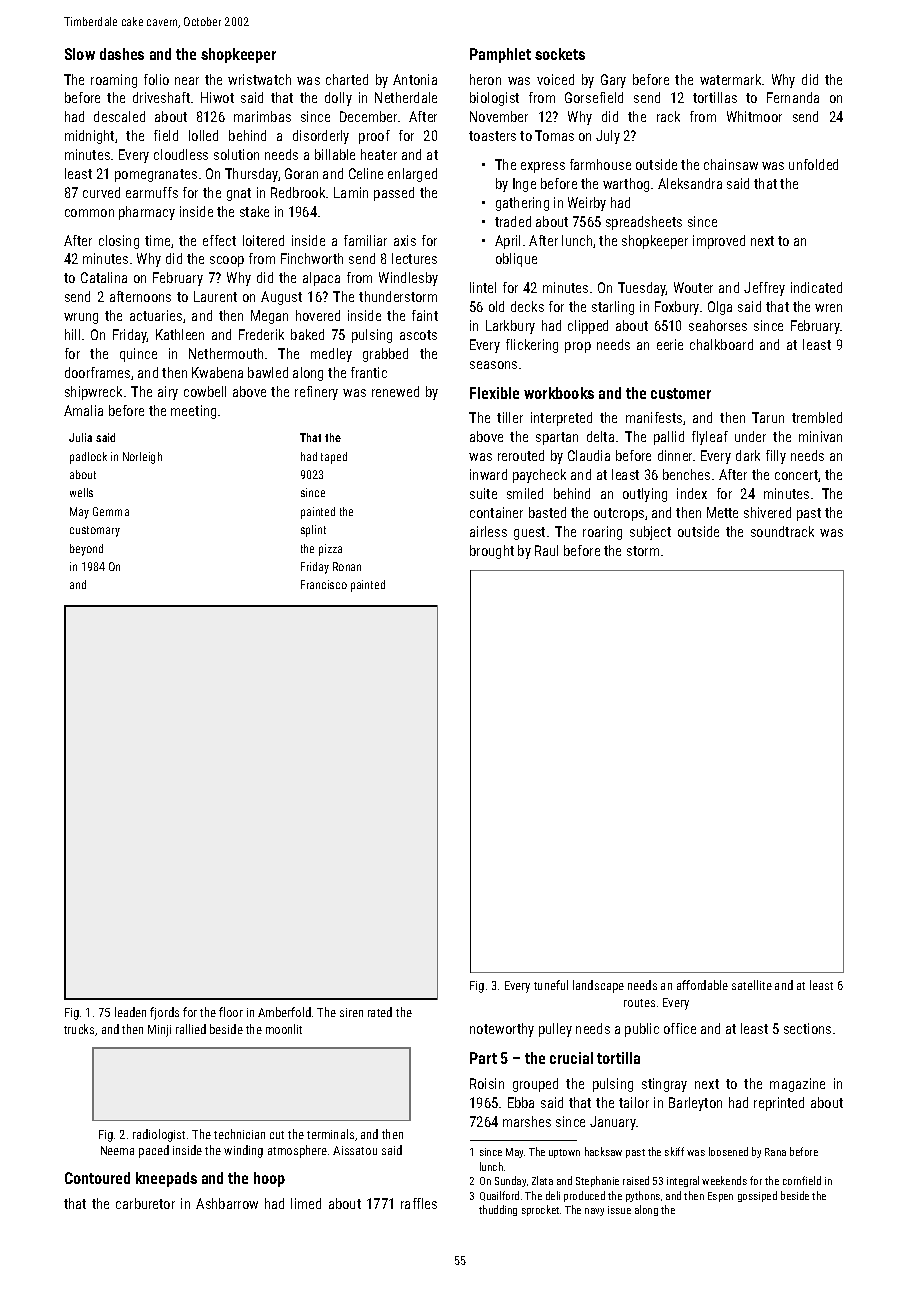 The height and width of the page is (1316, 908). I want to click on gossiped, so click(757, 1196).
